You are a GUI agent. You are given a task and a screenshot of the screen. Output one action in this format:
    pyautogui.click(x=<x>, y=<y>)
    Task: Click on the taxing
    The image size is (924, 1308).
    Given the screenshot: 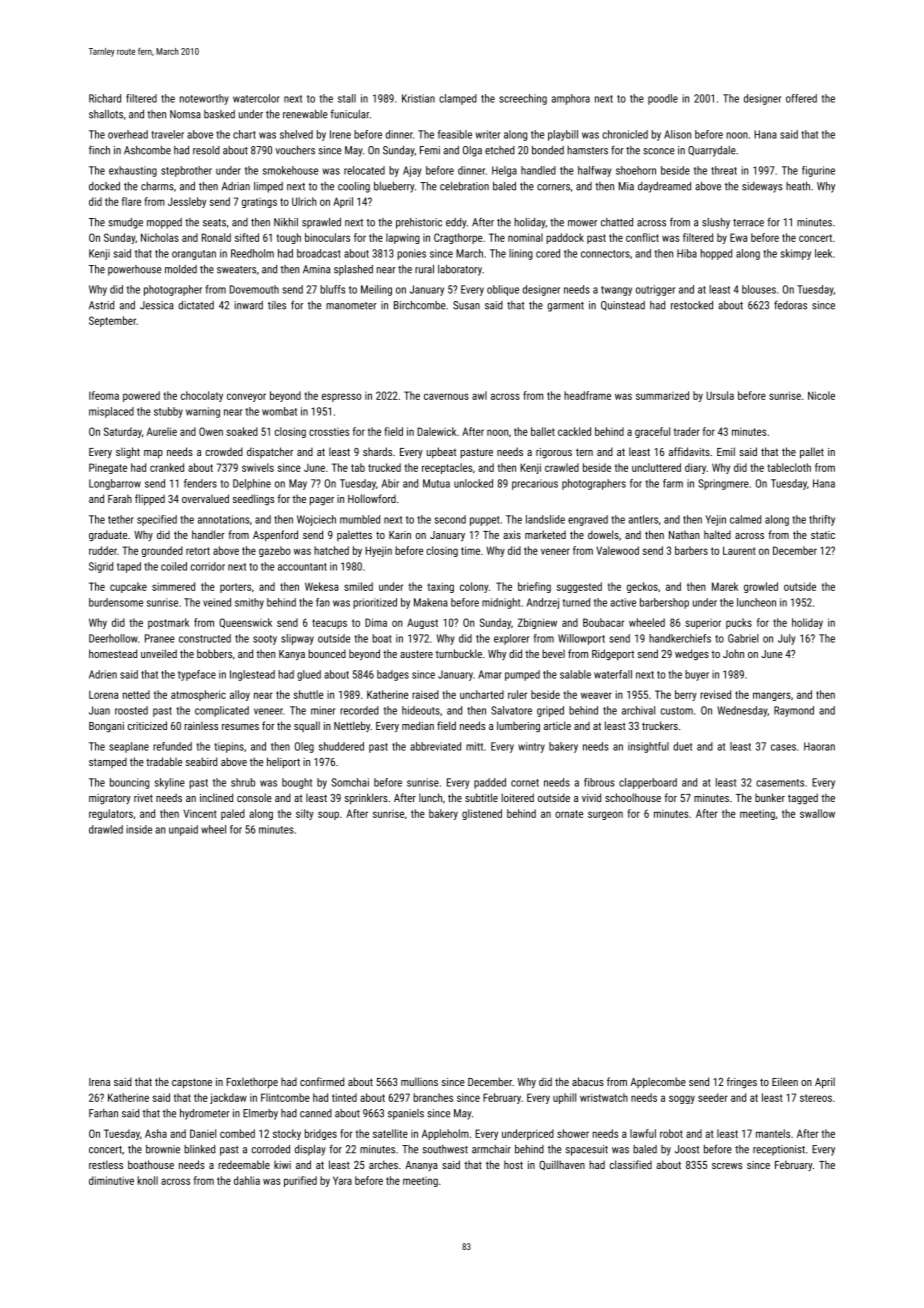 What is the action you would take?
    pyautogui.click(x=440, y=587)
